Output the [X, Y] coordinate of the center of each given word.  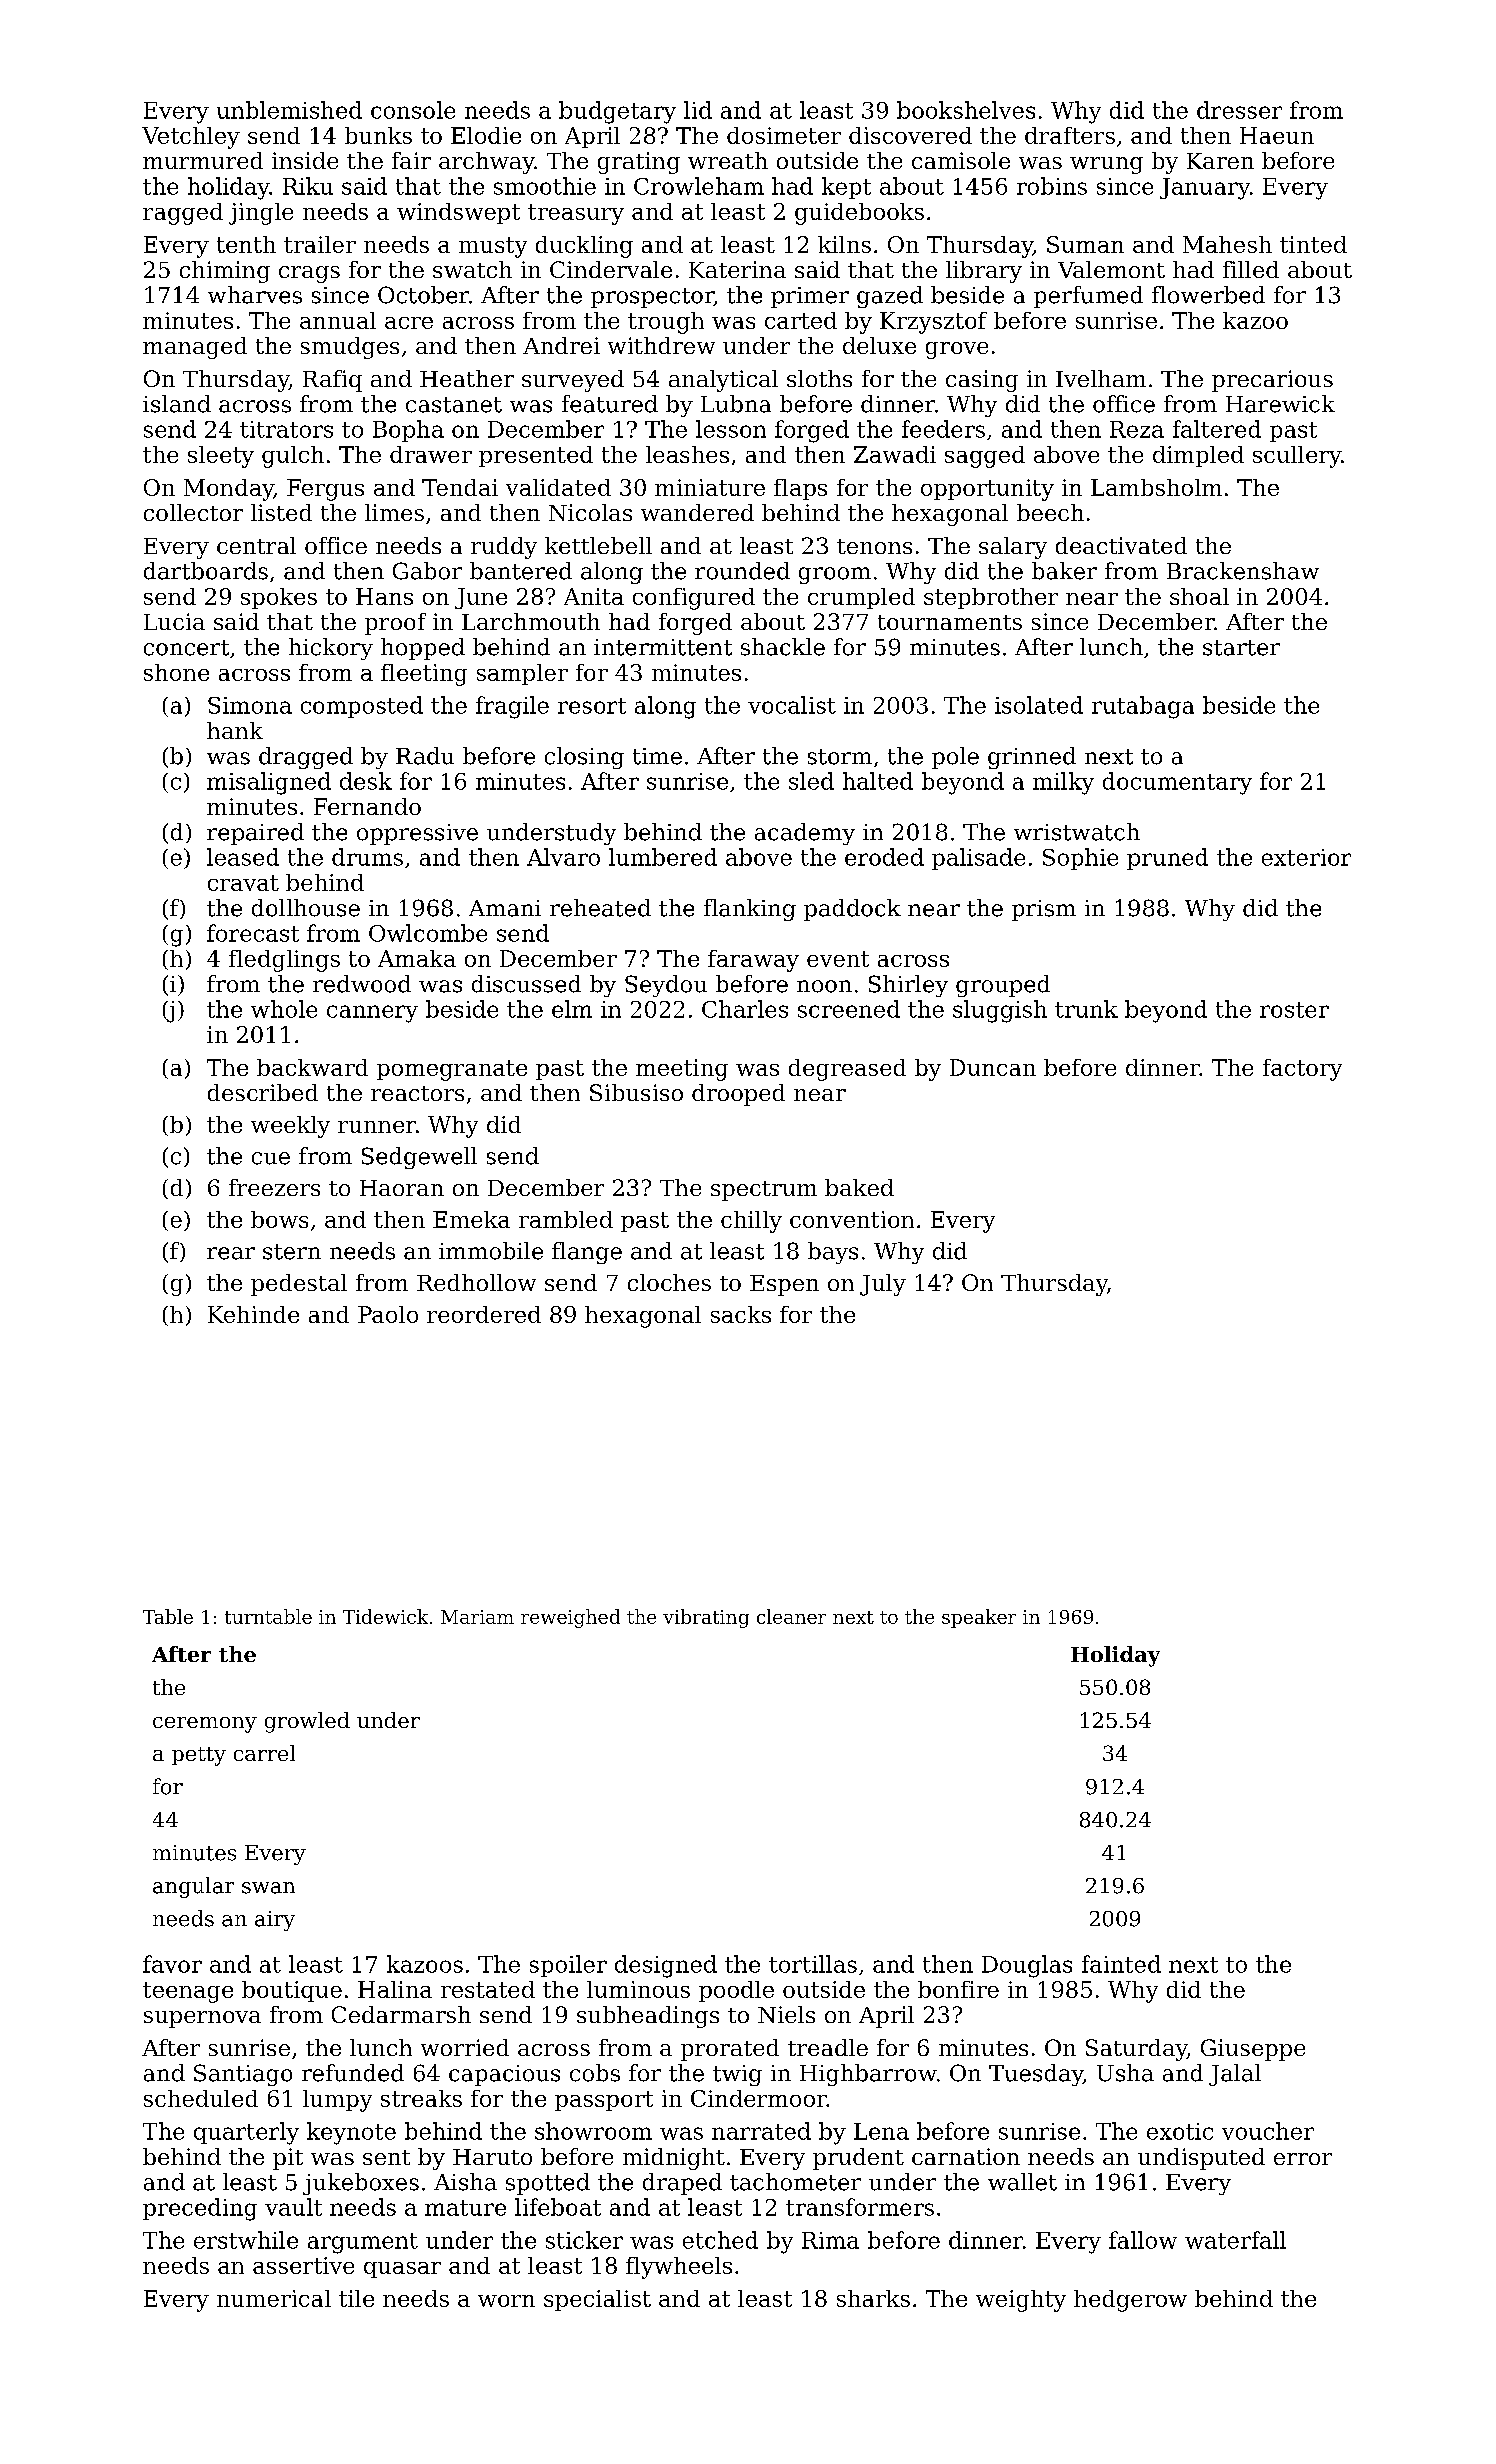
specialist [597, 2300]
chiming [225, 272]
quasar [402, 2270]
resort [592, 706]
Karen [1220, 161]
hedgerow [1130, 2301]
